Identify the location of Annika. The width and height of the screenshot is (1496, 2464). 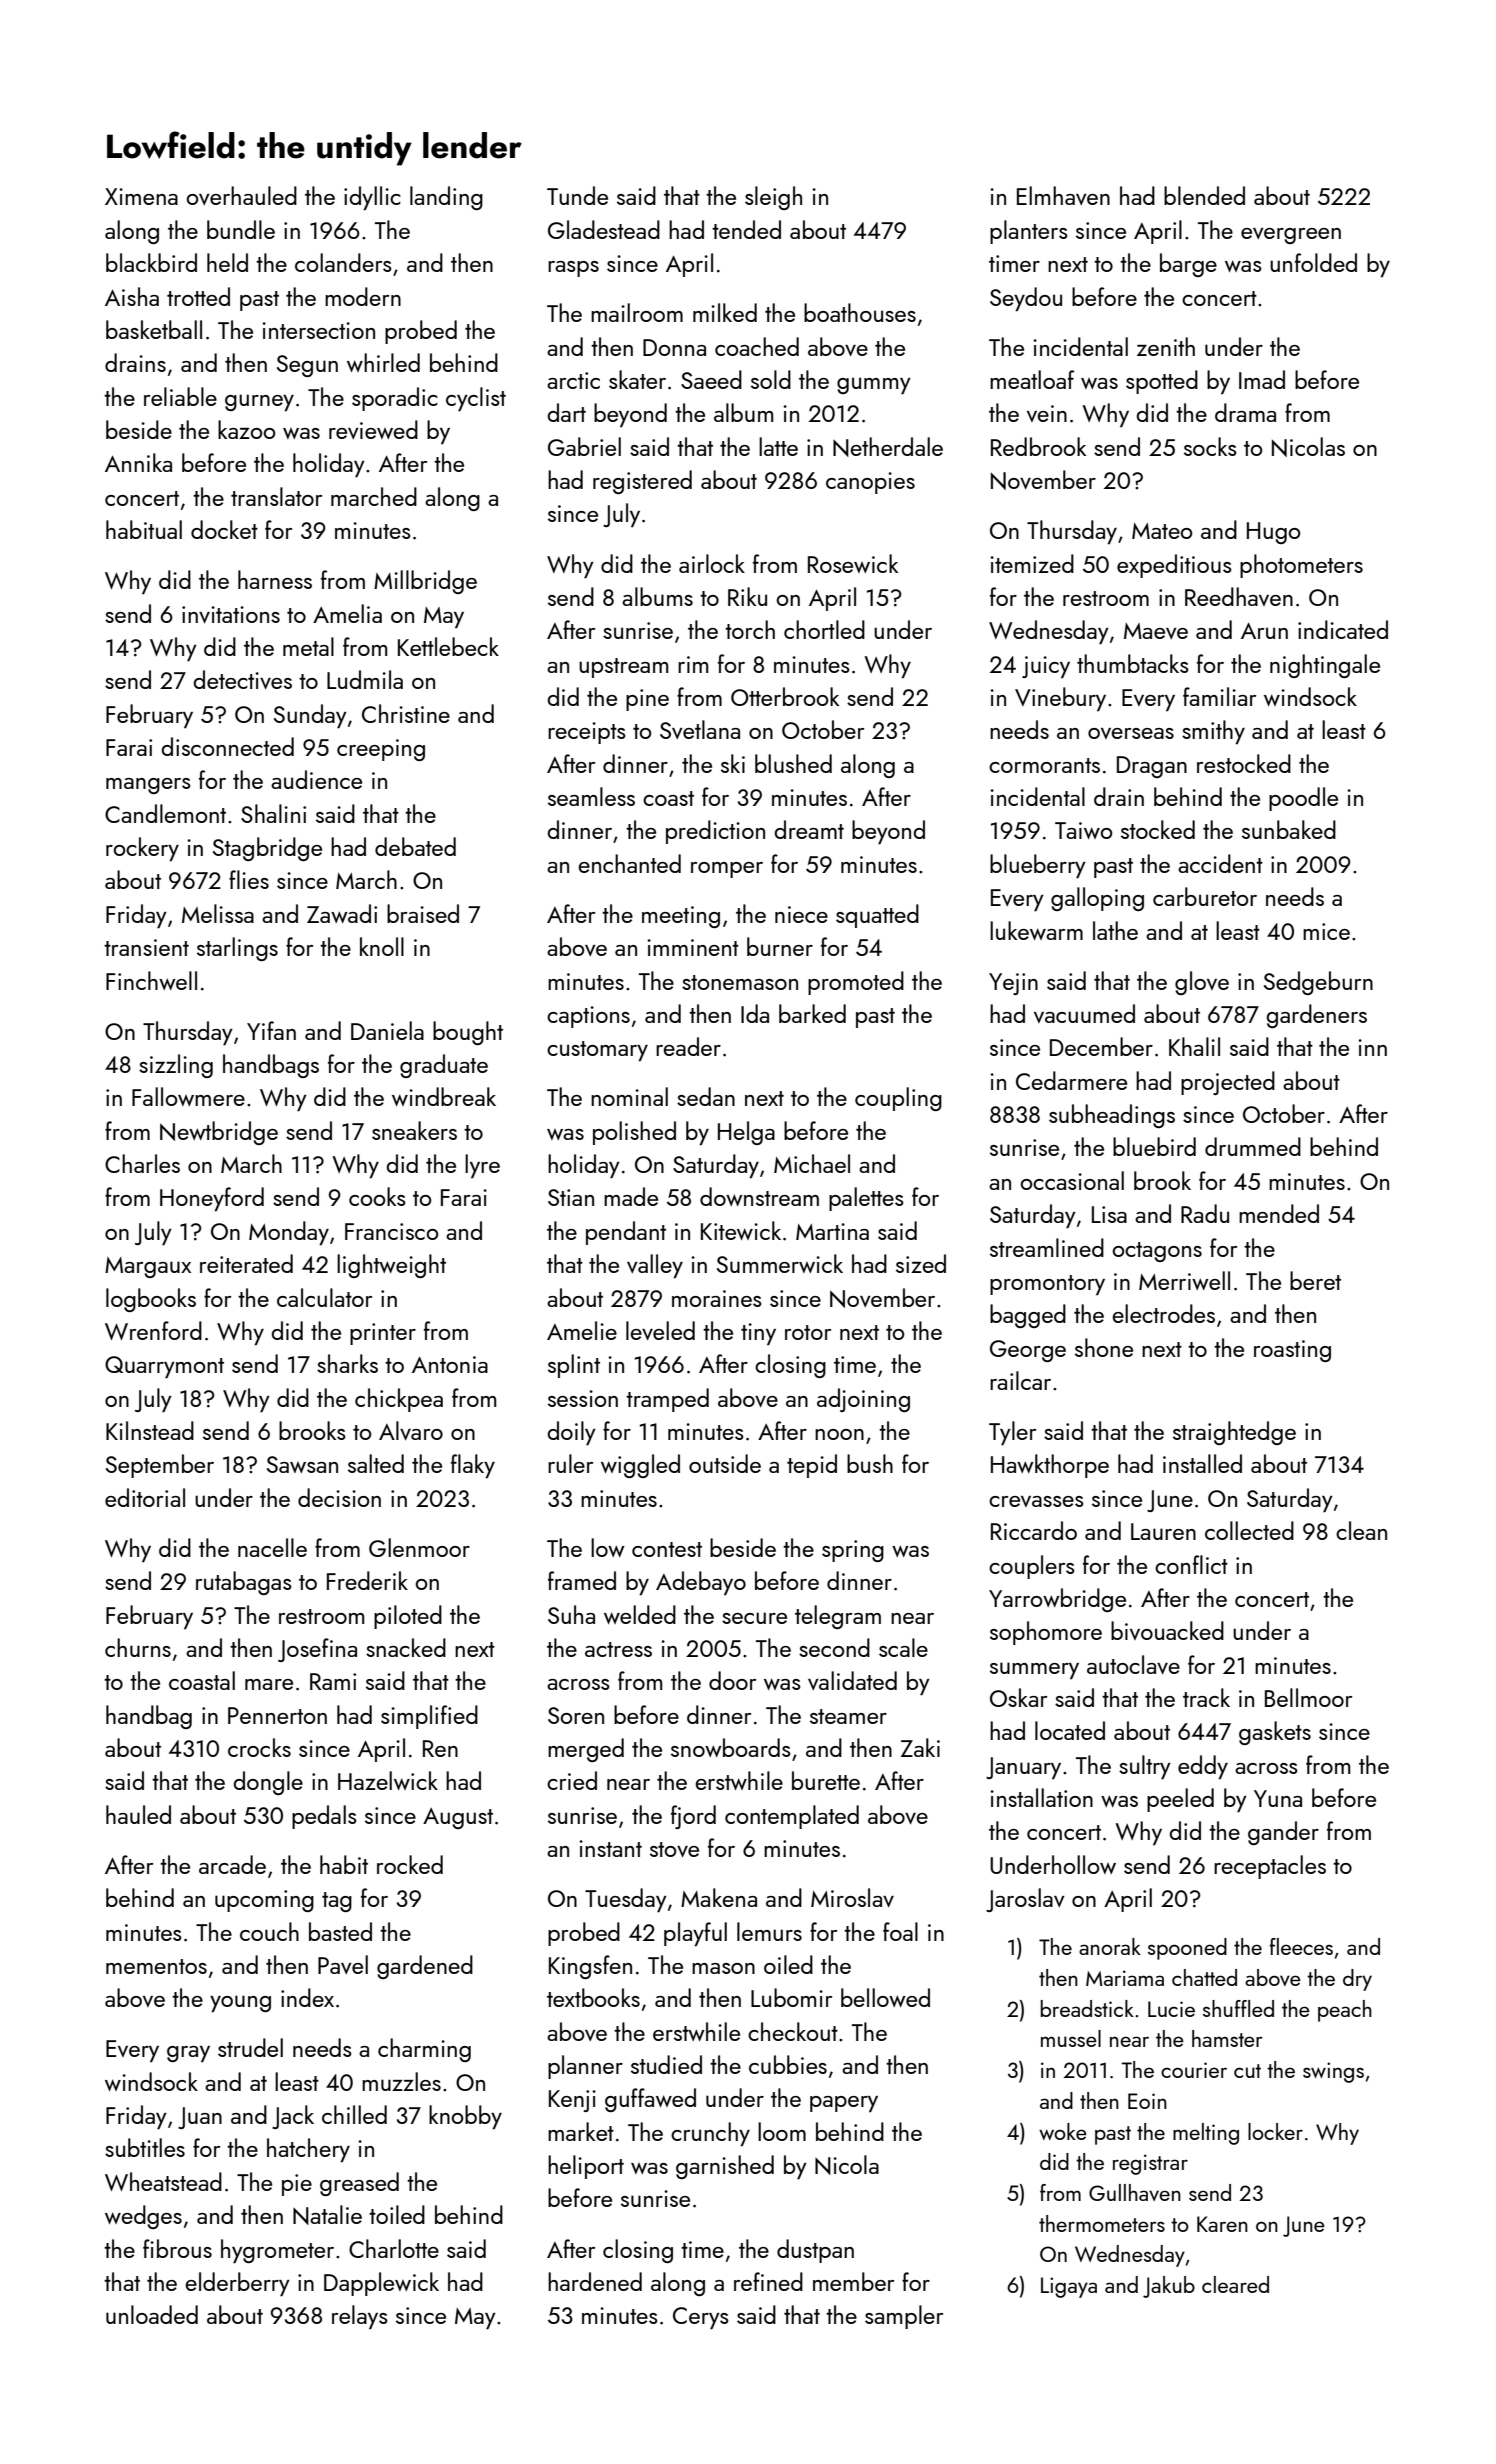
(138, 462).
